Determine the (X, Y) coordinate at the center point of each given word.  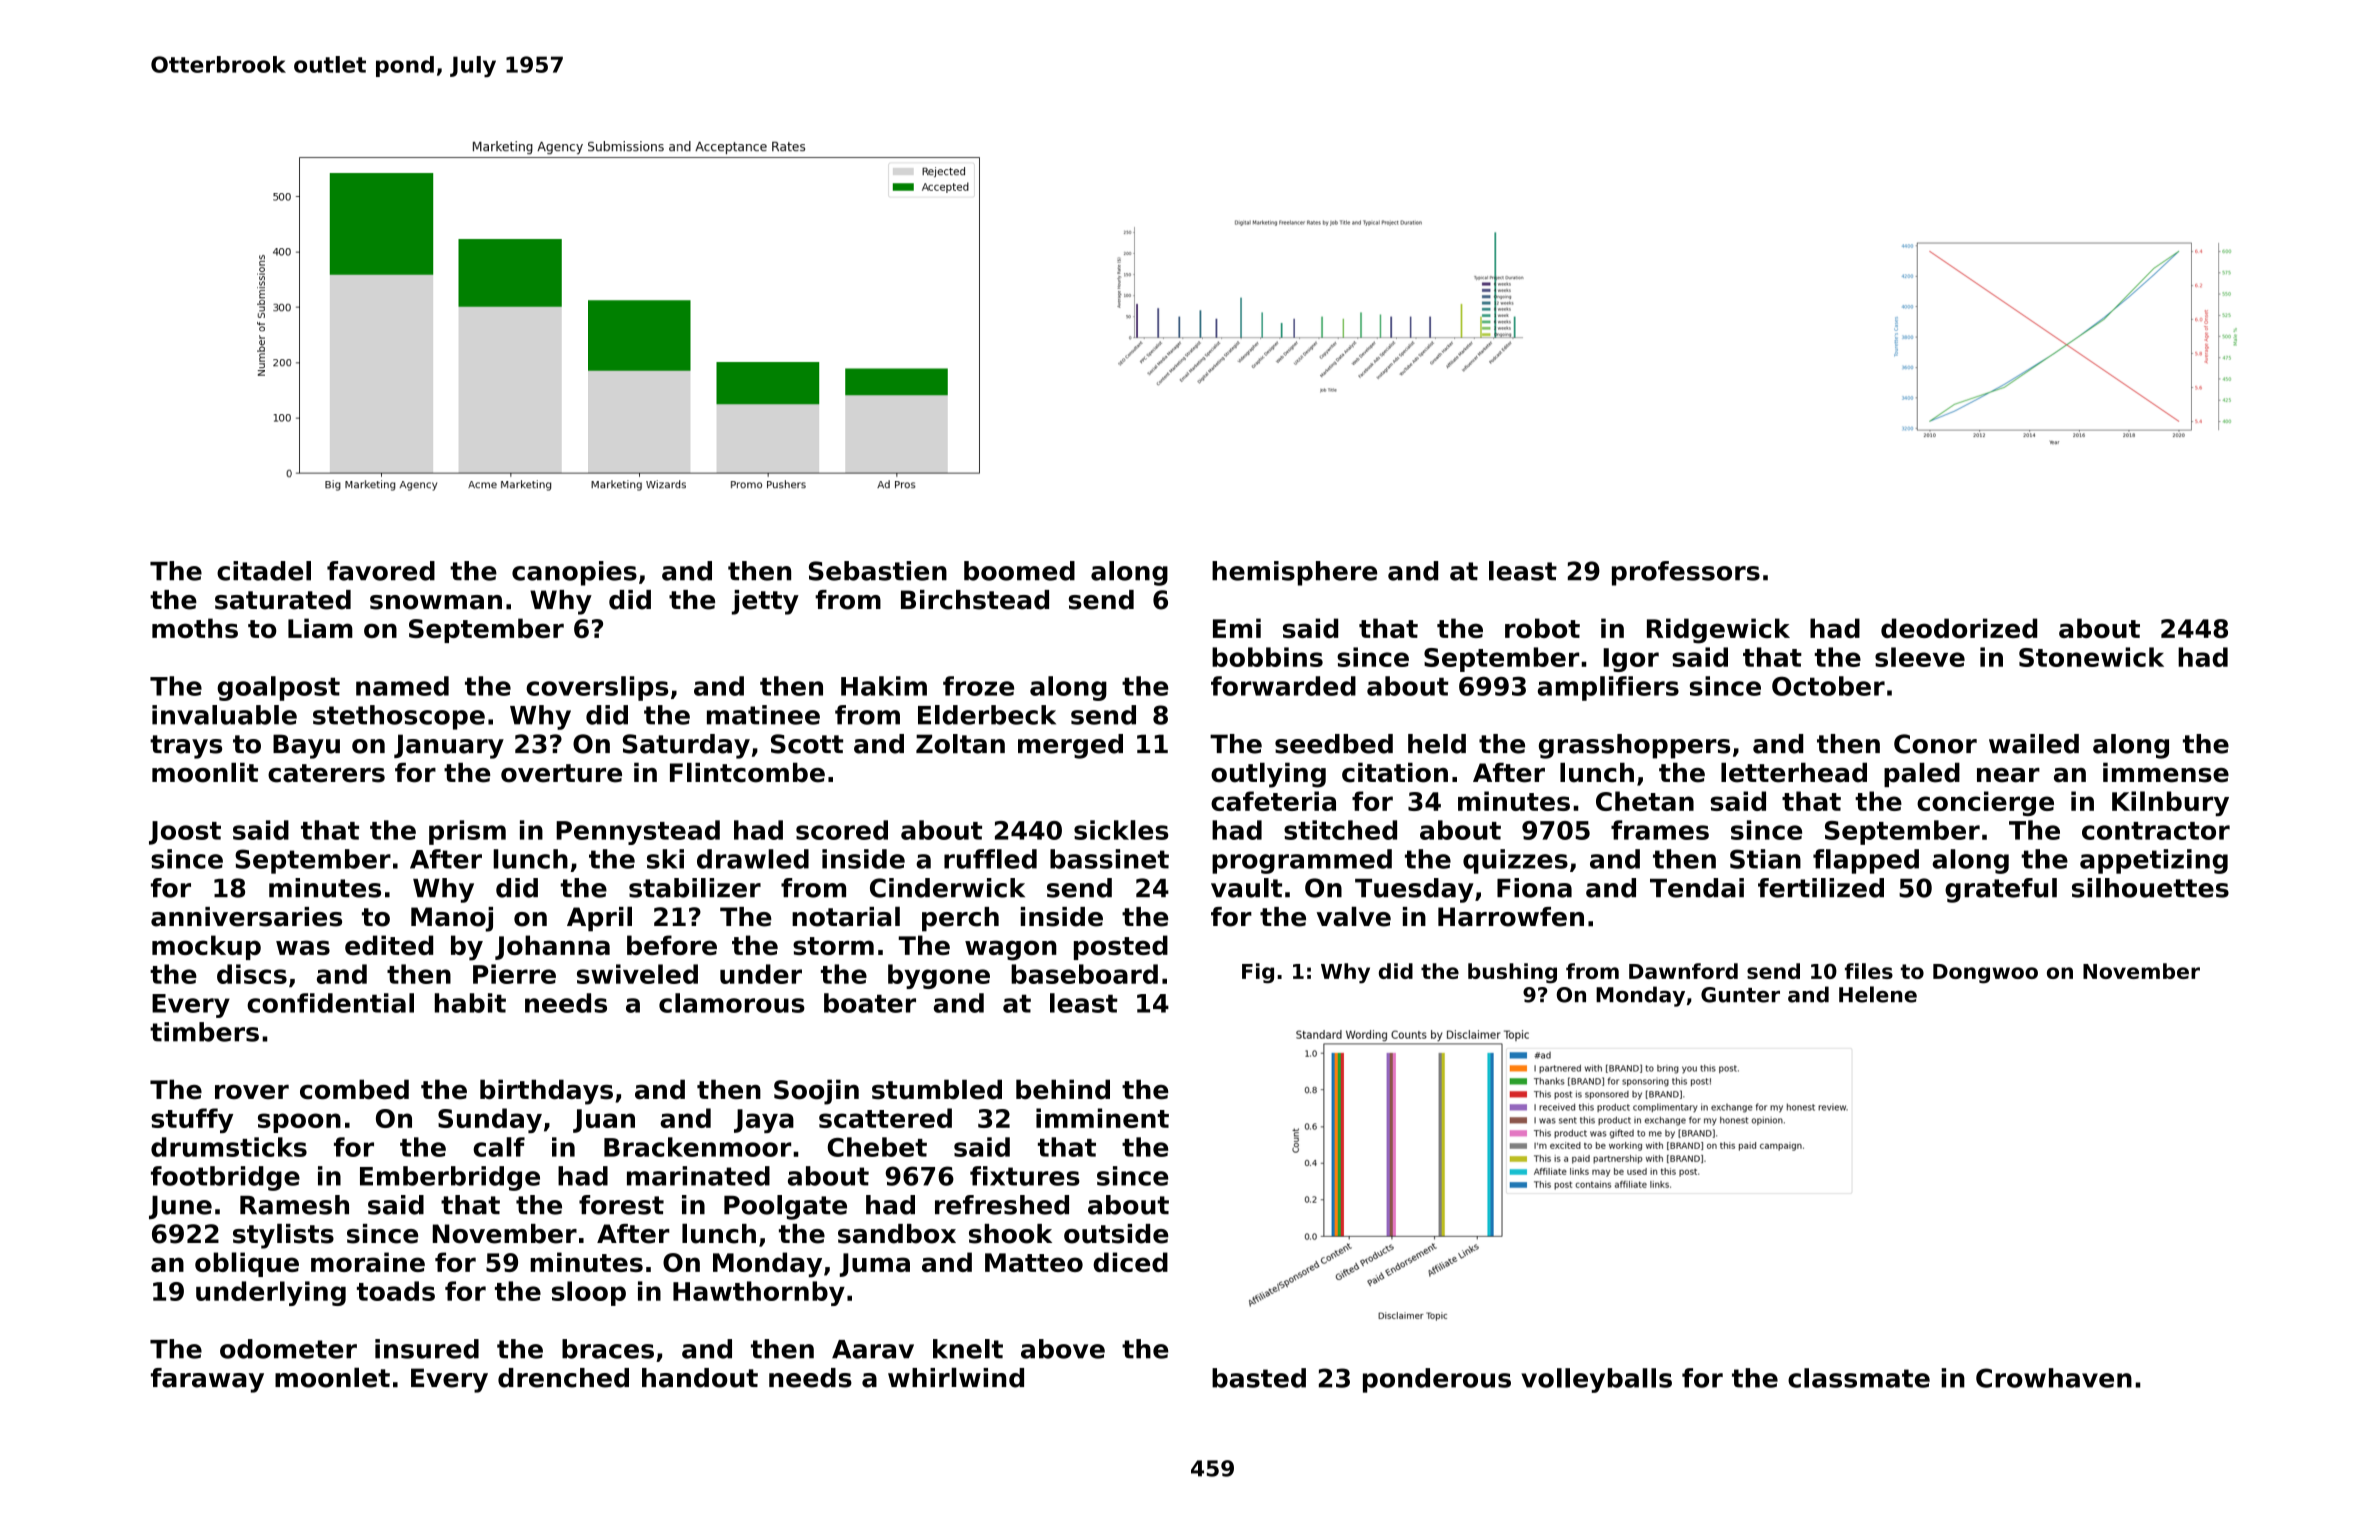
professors (1686, 573)
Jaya (764, 1121)
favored (381, 571)
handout (700, 1378)
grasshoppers (1634, 746)
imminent (1102, 1118)
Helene (1878, 994)
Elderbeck (987, 715)
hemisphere (1294, 573)
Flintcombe (747, 772)
